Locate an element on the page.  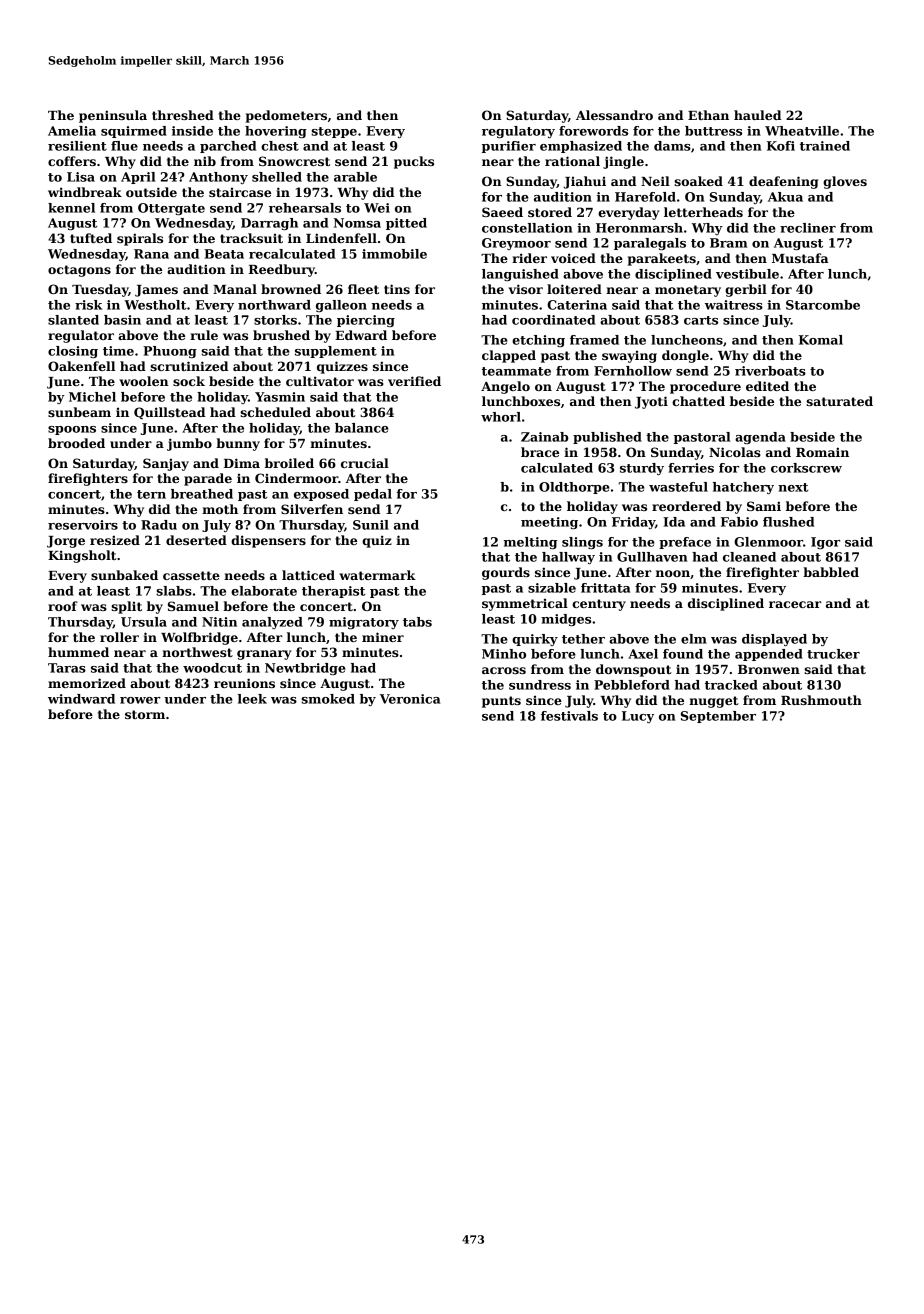
nib is located at coordinates (205, 161).
